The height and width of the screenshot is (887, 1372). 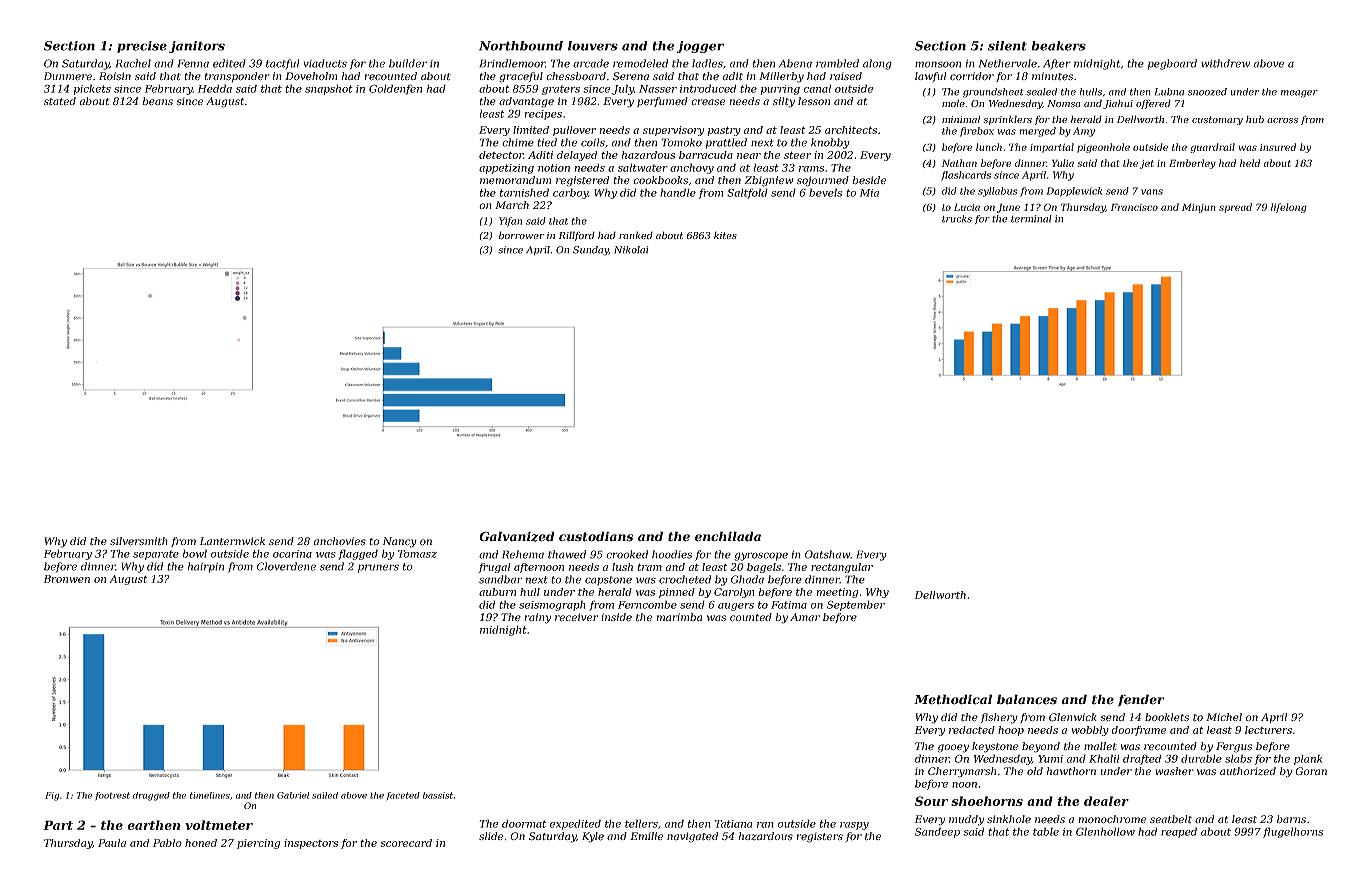 What do you see at coordinates (728, 536) in the screenshot?
I see `enchilada` at bounding box center [728, 536].
